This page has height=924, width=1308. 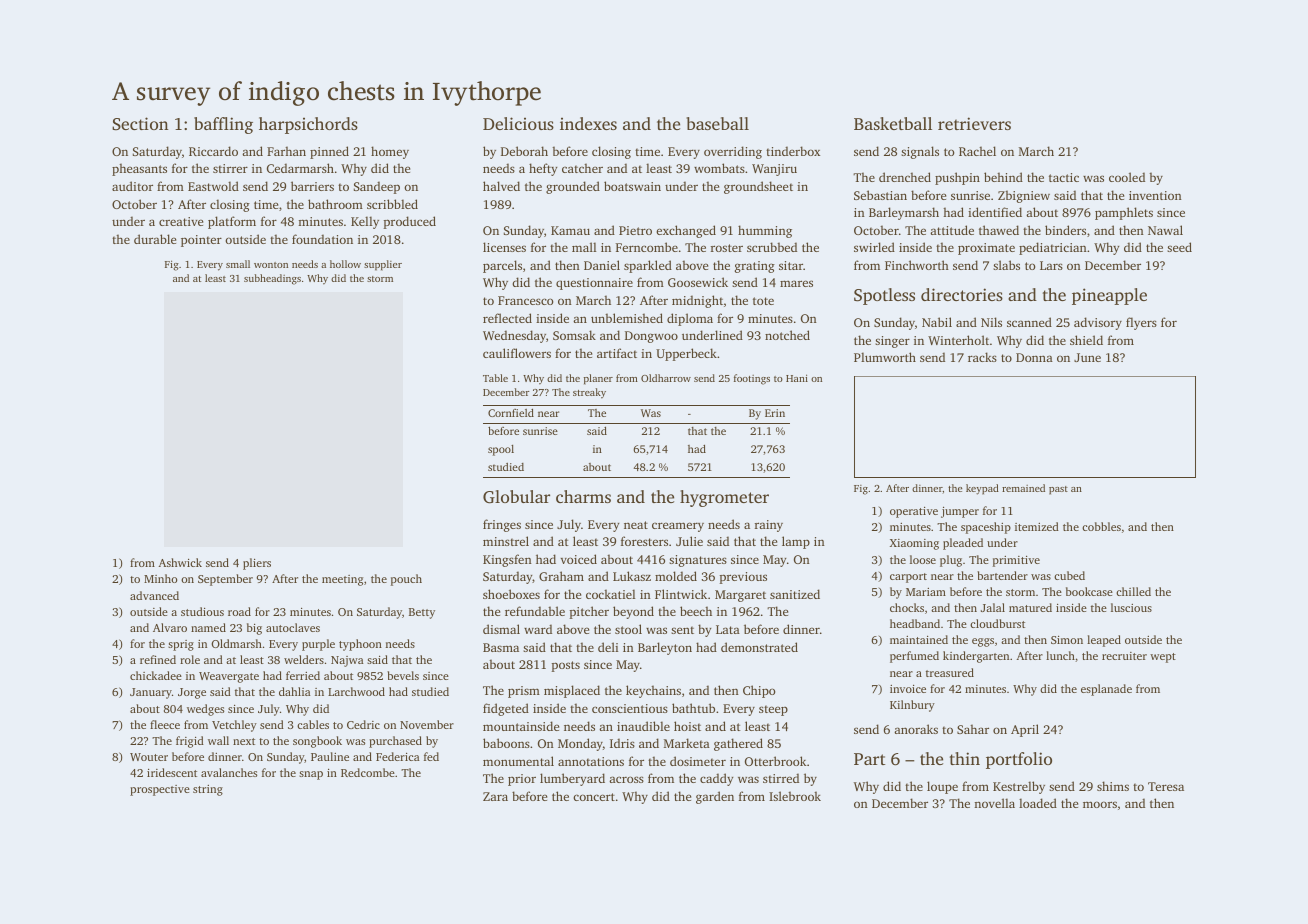 What do you see at coordinates (602, 265) in the page?
I see `Daniel` at bounding box center [602, 265].
